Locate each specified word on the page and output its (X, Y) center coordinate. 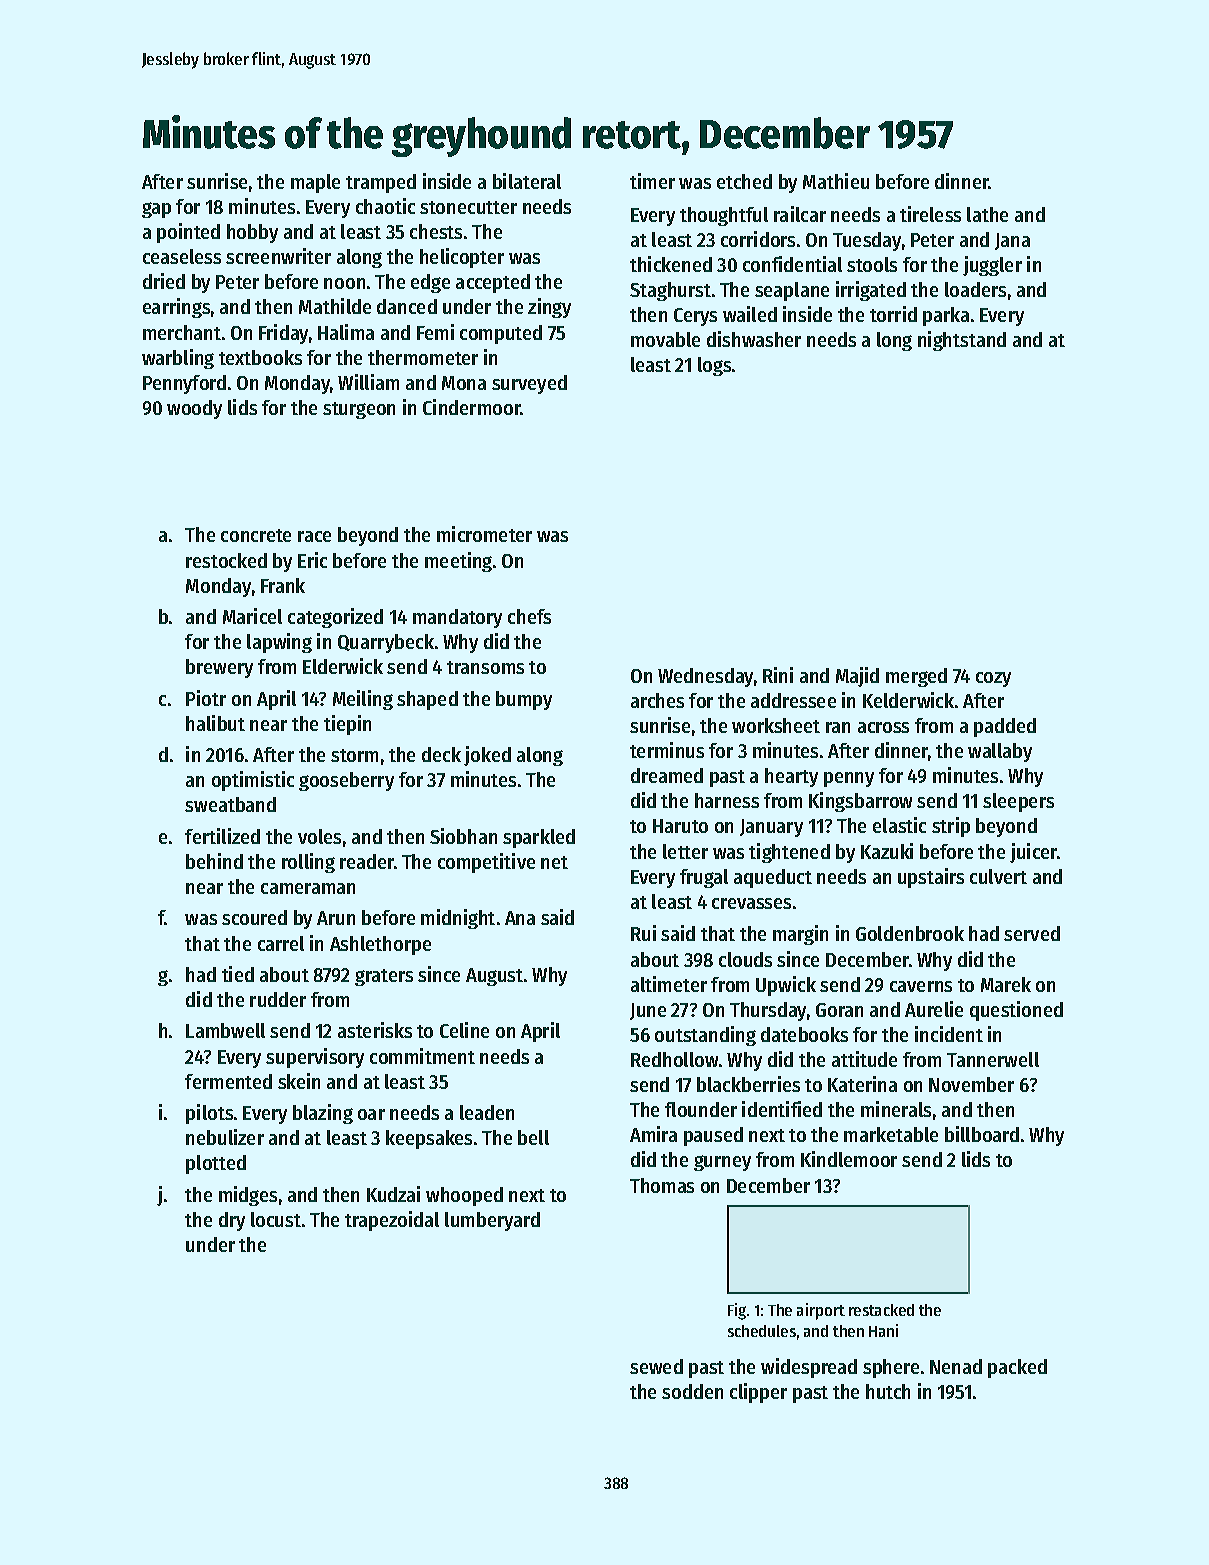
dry (232, 1221)
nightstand (962, 341)
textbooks (260, 357)
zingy (549, 308)
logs (714, 366)
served (1032, 933)
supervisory (315, 1058)
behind (214, 861)
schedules (762, 1331)
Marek (1006, 984)
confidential (792, 264)
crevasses (751, 903)
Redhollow (674, 1059)
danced (407, 306)
